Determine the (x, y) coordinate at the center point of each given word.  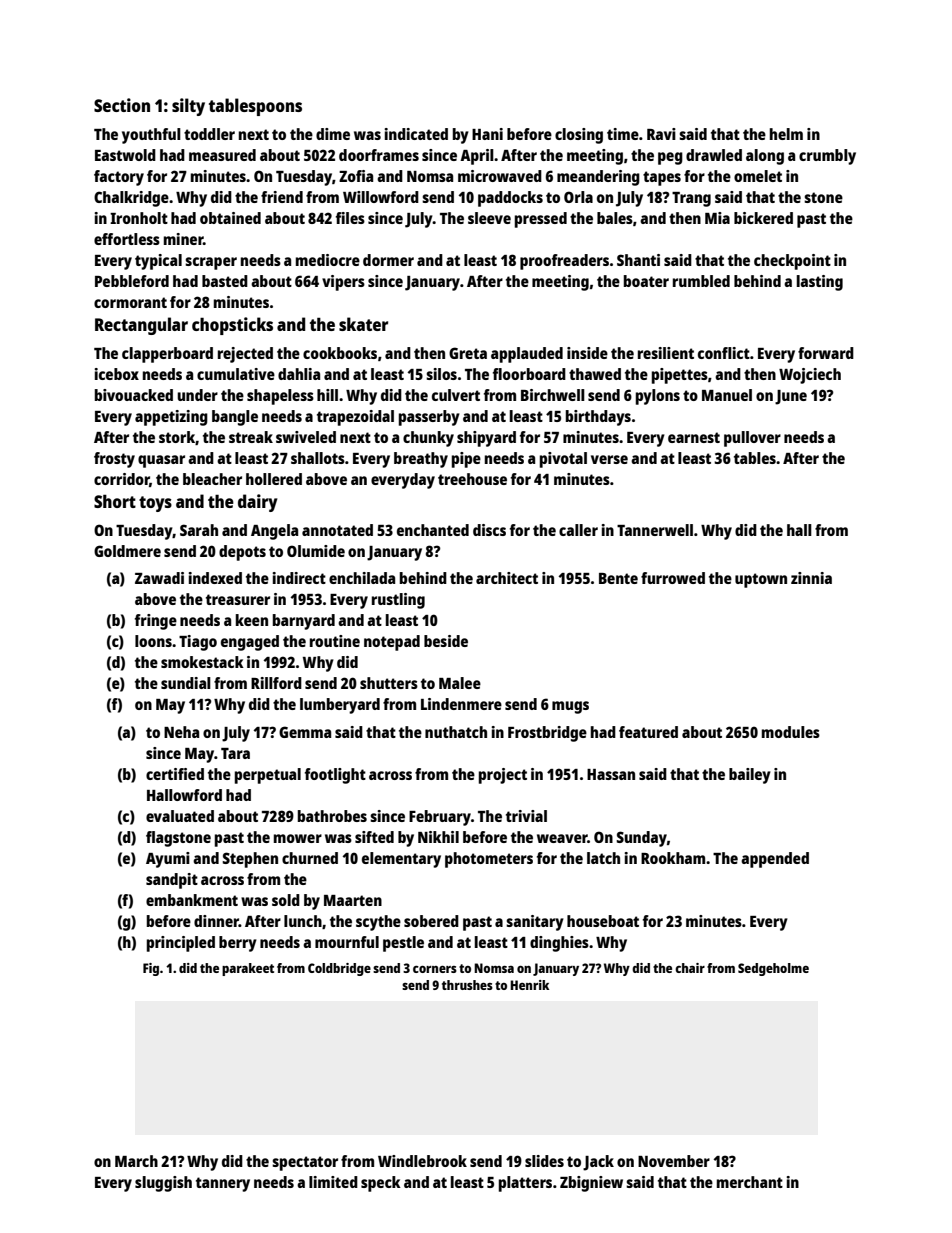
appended (775, 860)
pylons (658, 397)
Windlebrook (422, 1161)
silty (188, 107)
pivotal (563, 460)
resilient (666, 353)
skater (363, 324)
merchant (750, 1182)
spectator (305, 1163)
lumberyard (340, 706)
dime (333, 134)
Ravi (661, 134)
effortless (127, 239)
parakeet (248, 969)
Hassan (611, 774)
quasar (161, 461)
